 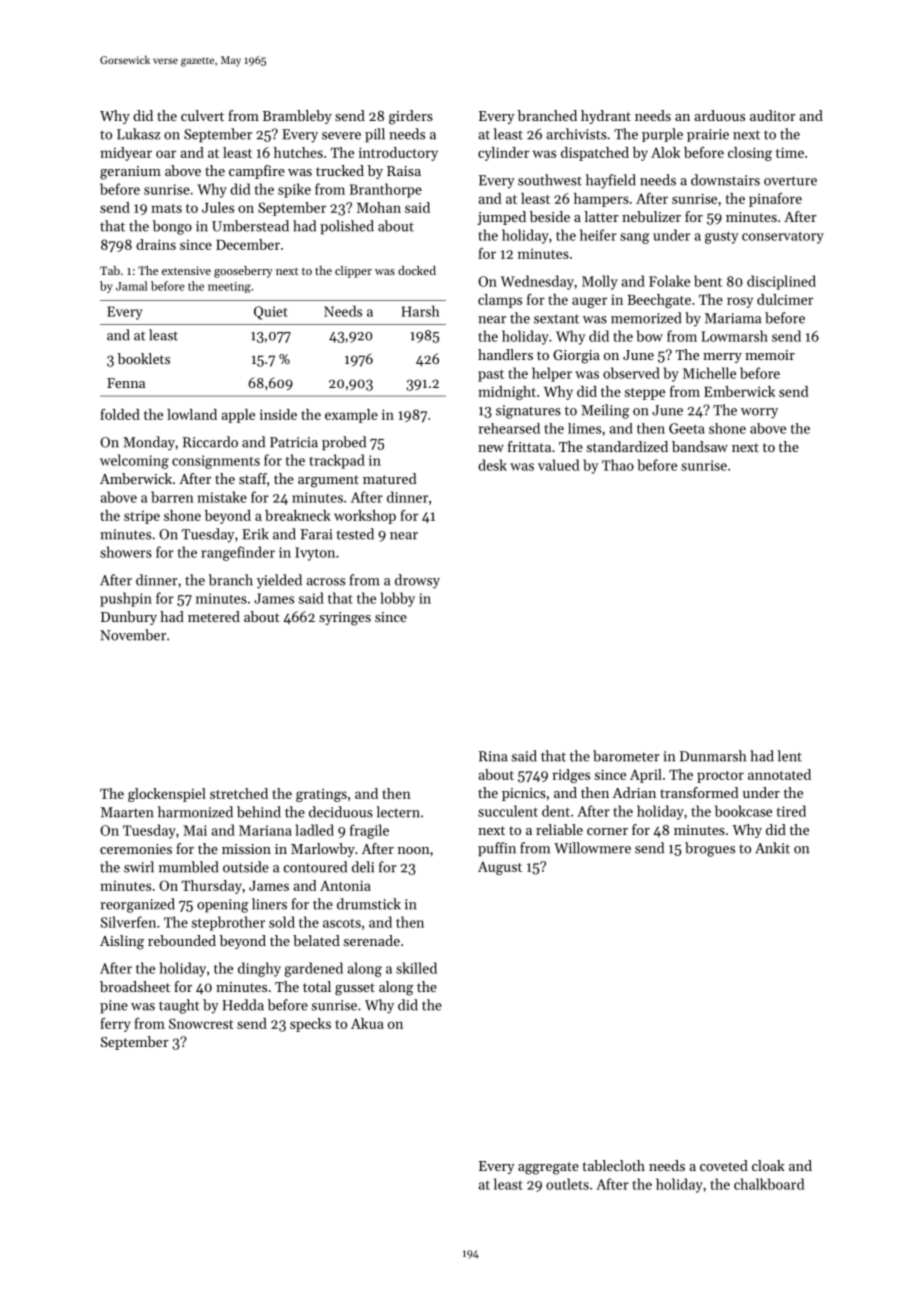 I want to click on culvert, so click(x=202, y=115).
